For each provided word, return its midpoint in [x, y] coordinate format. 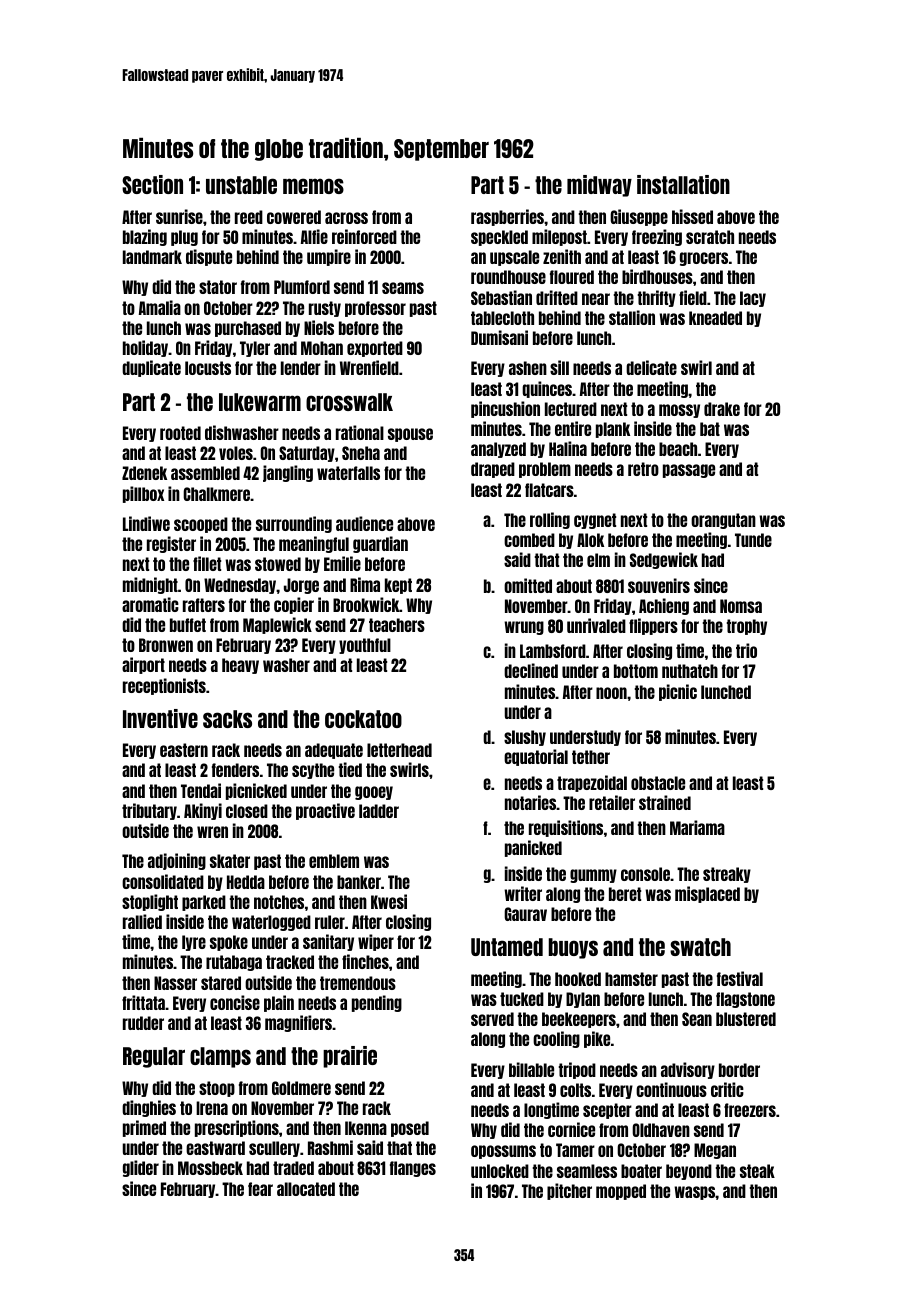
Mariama [697, 827]
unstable [241, 185]
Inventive [160, 718]
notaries [531, 802]
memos [313, 186]
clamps [220, 1057]
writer [523, 893]
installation [683, 184]
